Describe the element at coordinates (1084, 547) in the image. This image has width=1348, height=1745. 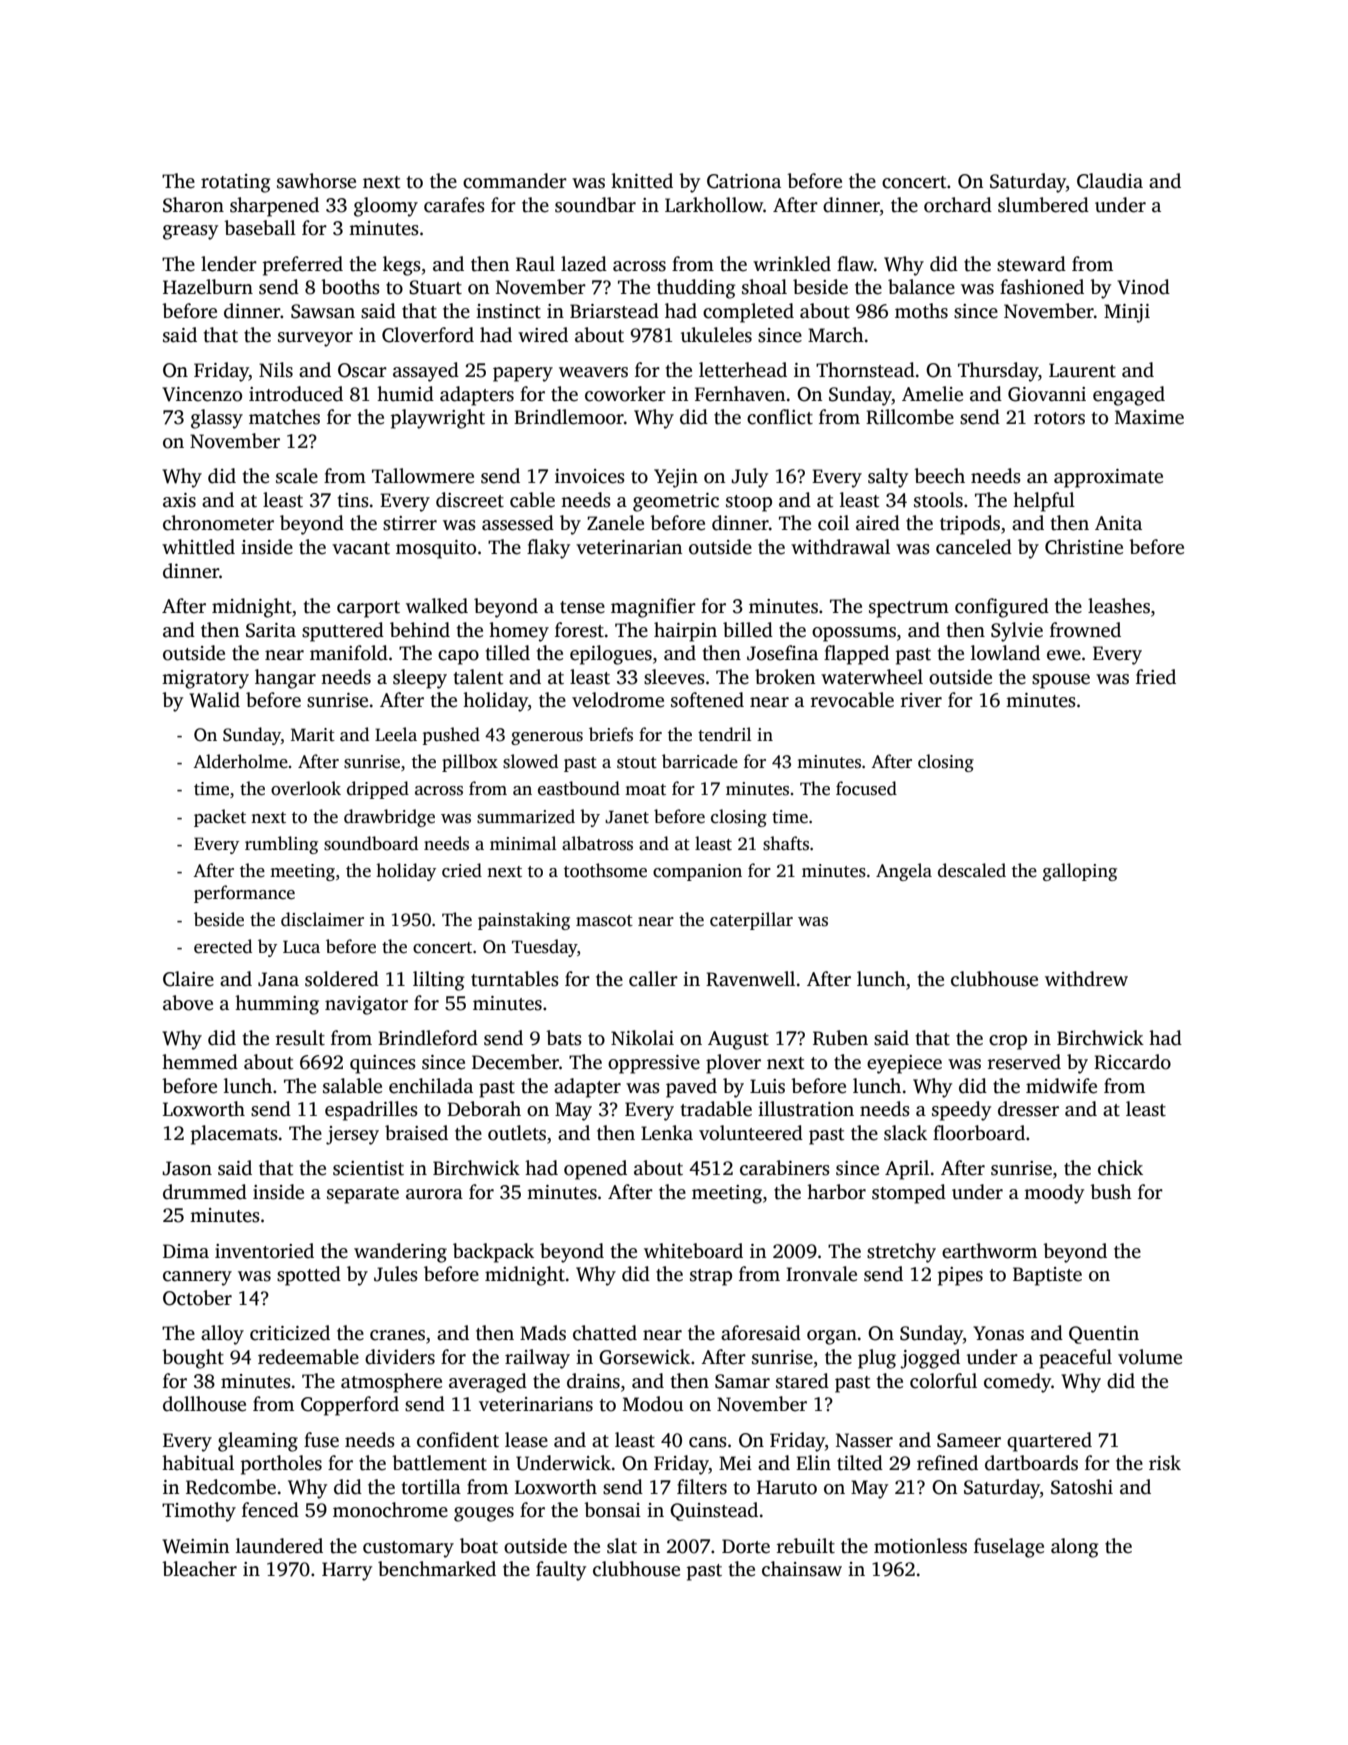
I see `Christine` at that location.
